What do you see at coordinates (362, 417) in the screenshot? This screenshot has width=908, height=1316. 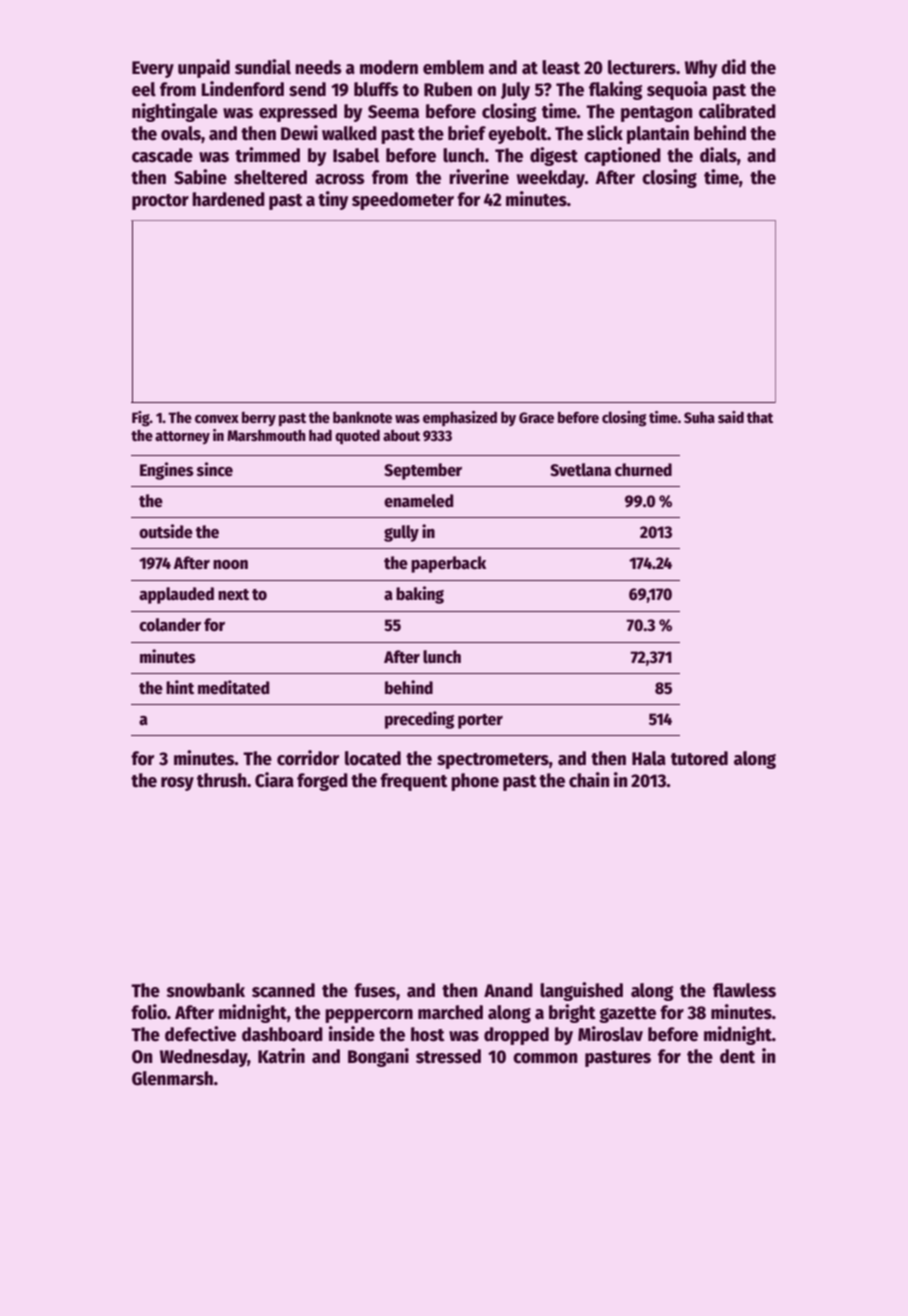 I see `banknote` at bounding box center [362, 417].
